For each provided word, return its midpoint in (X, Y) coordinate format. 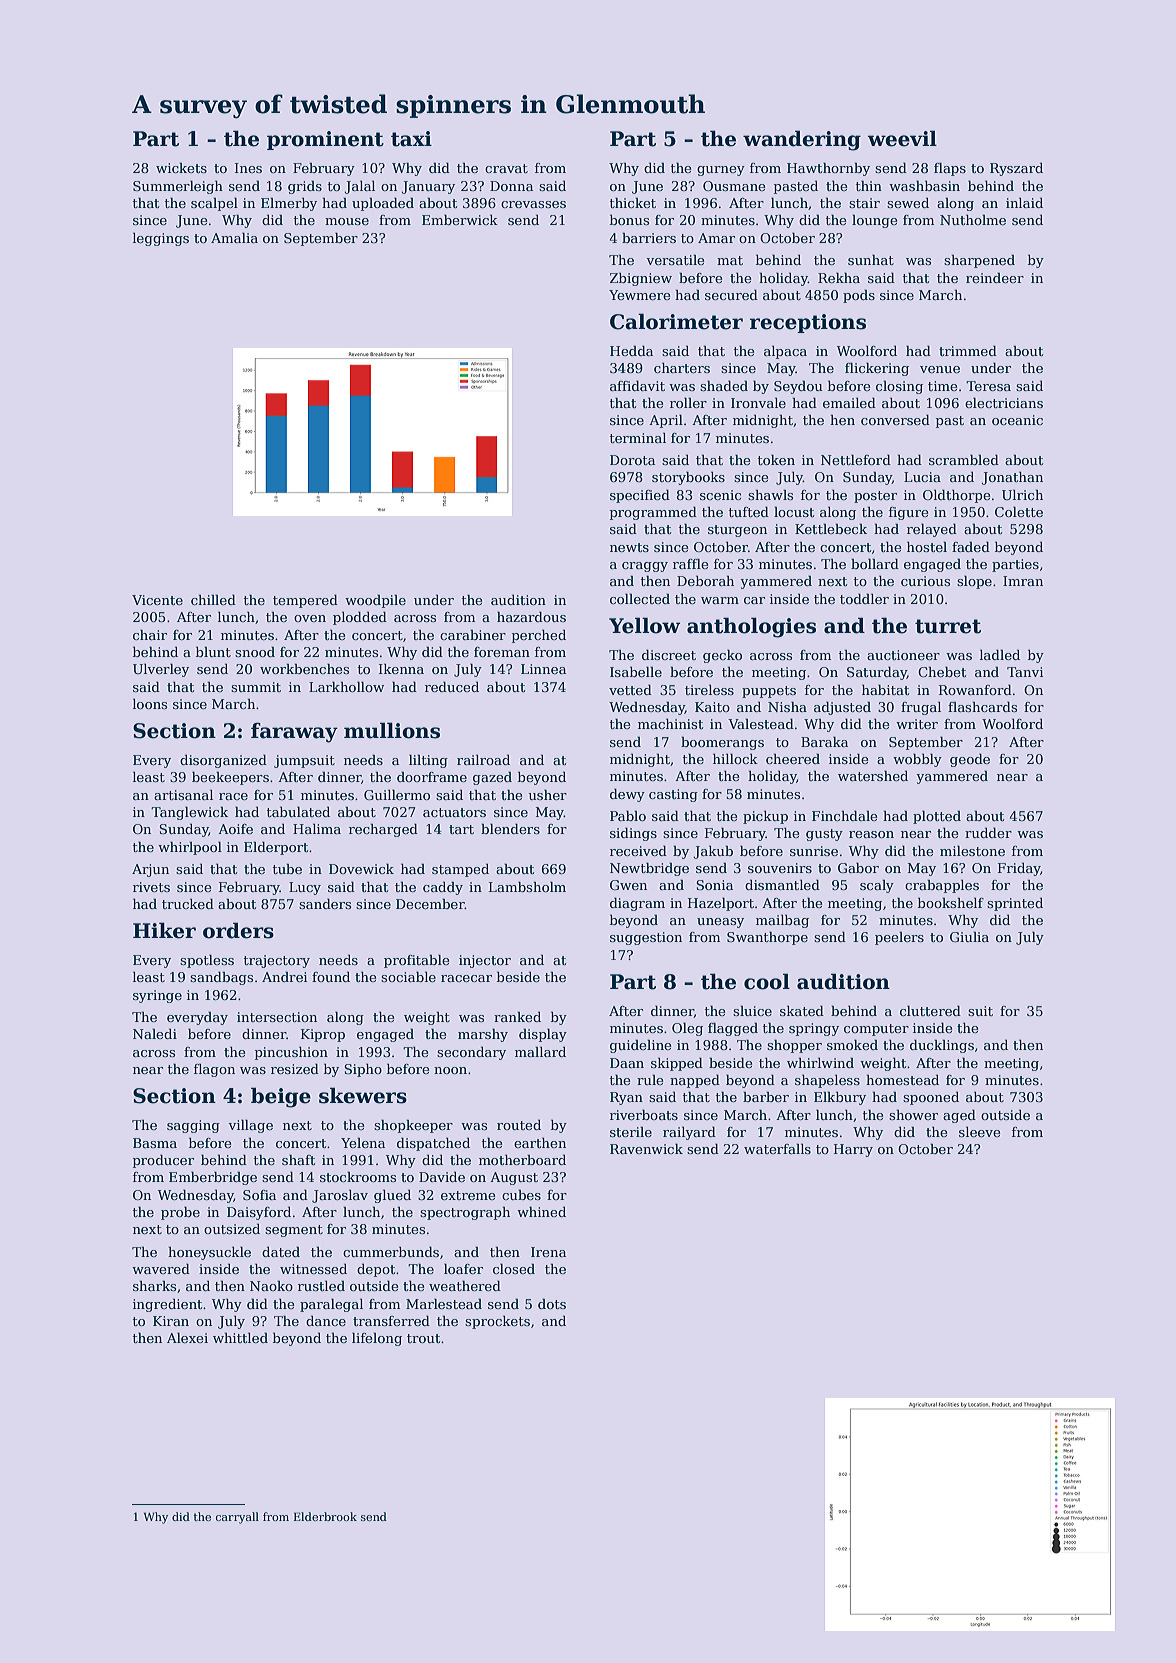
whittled (240, 1338)
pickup (765, 817)
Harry (853, 1150)
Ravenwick (646, 1149)
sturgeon (737, 531)
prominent (325, 140)
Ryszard (1016, 169)
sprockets (497, 1322)
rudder (988, 833)
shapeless (827, 1081)
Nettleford (856, 460)
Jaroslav (340, 1196)
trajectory (277, 961)
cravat (506, 168)
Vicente (157, 600)
